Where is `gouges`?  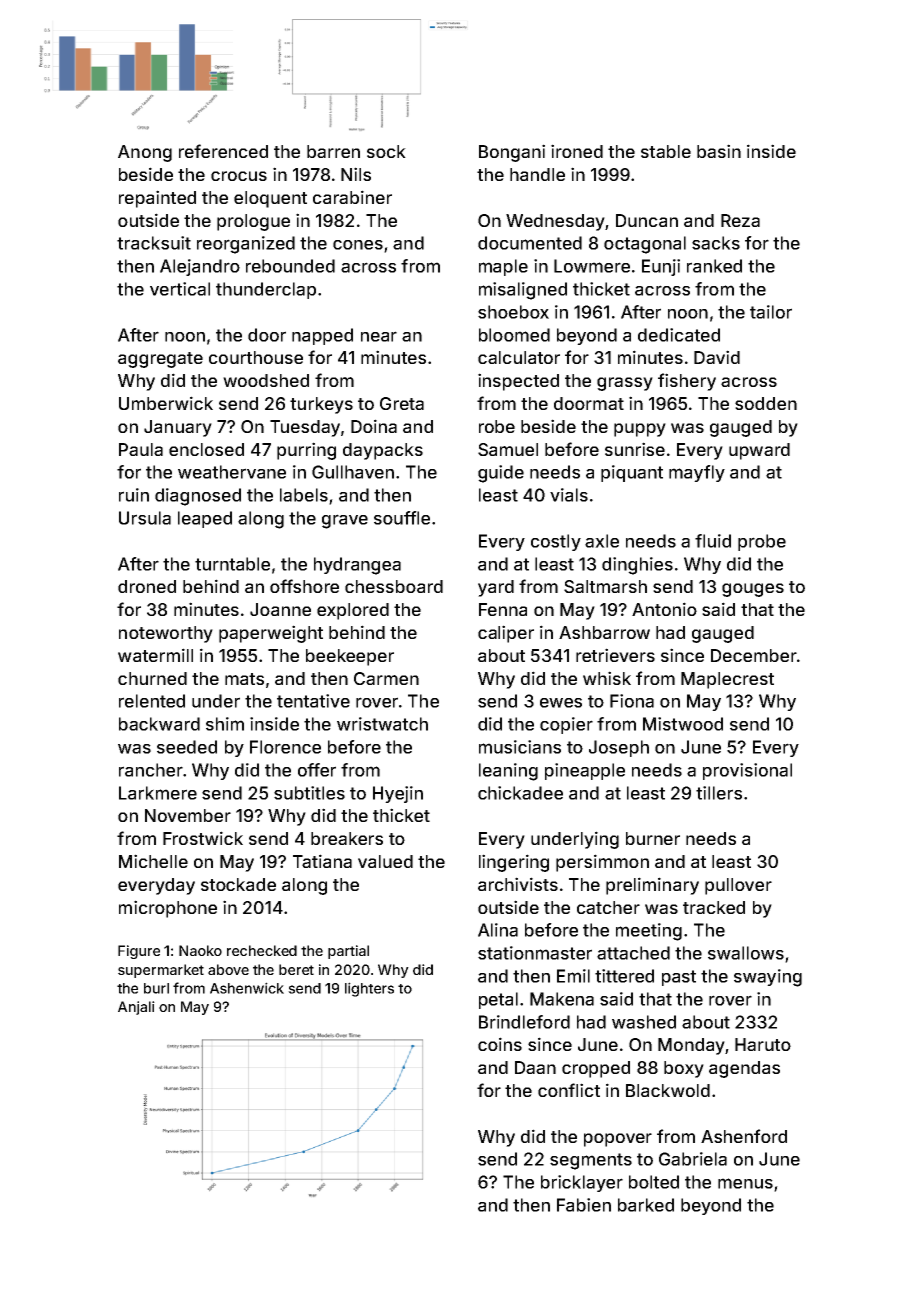 gouges is located at coordinates (753, 590).
